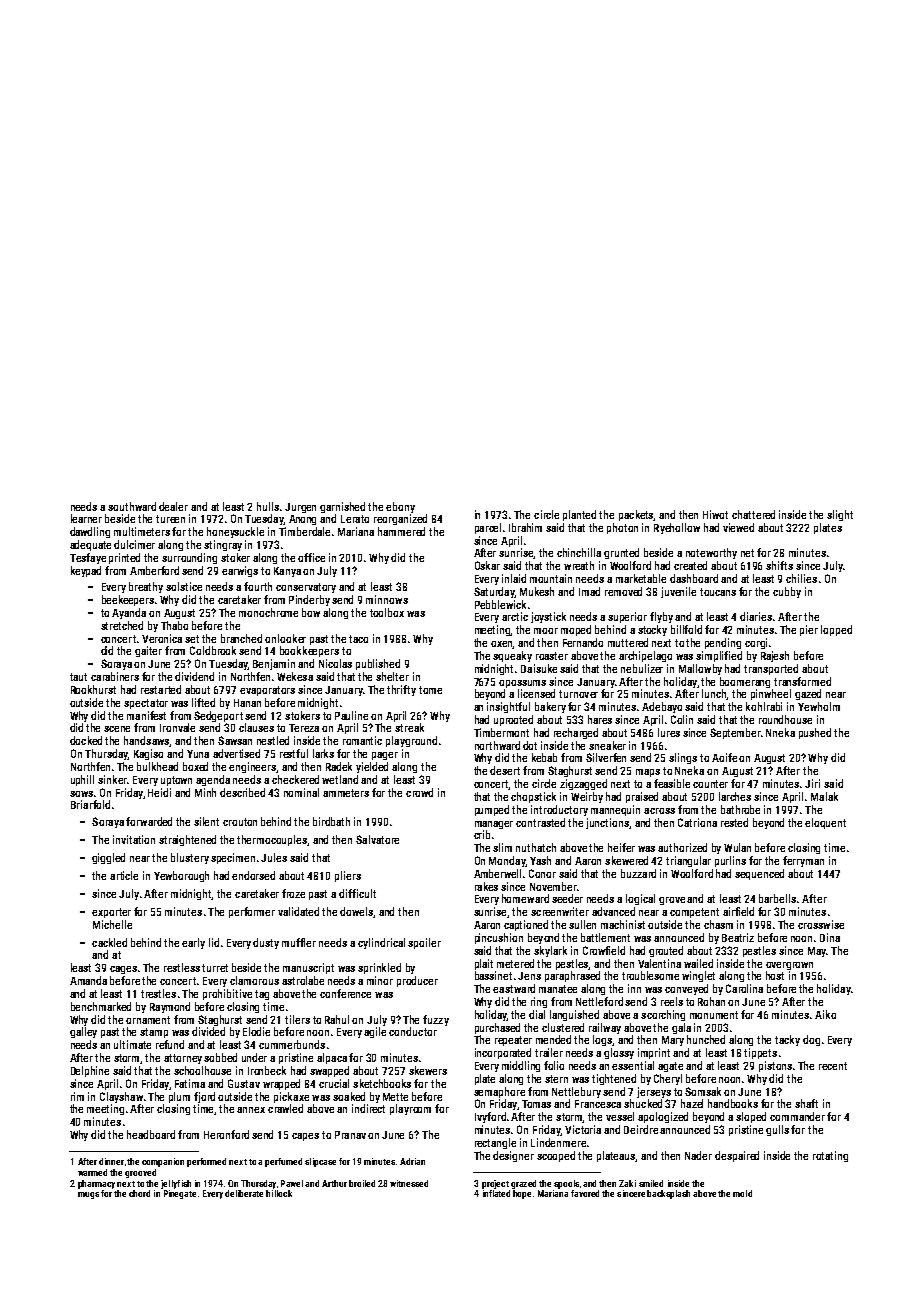 The width and height of the image is (924, 1308). What do you see at coordinates (567, 898) in the image?
I see `seeder` at bounding box center [567, 898].
